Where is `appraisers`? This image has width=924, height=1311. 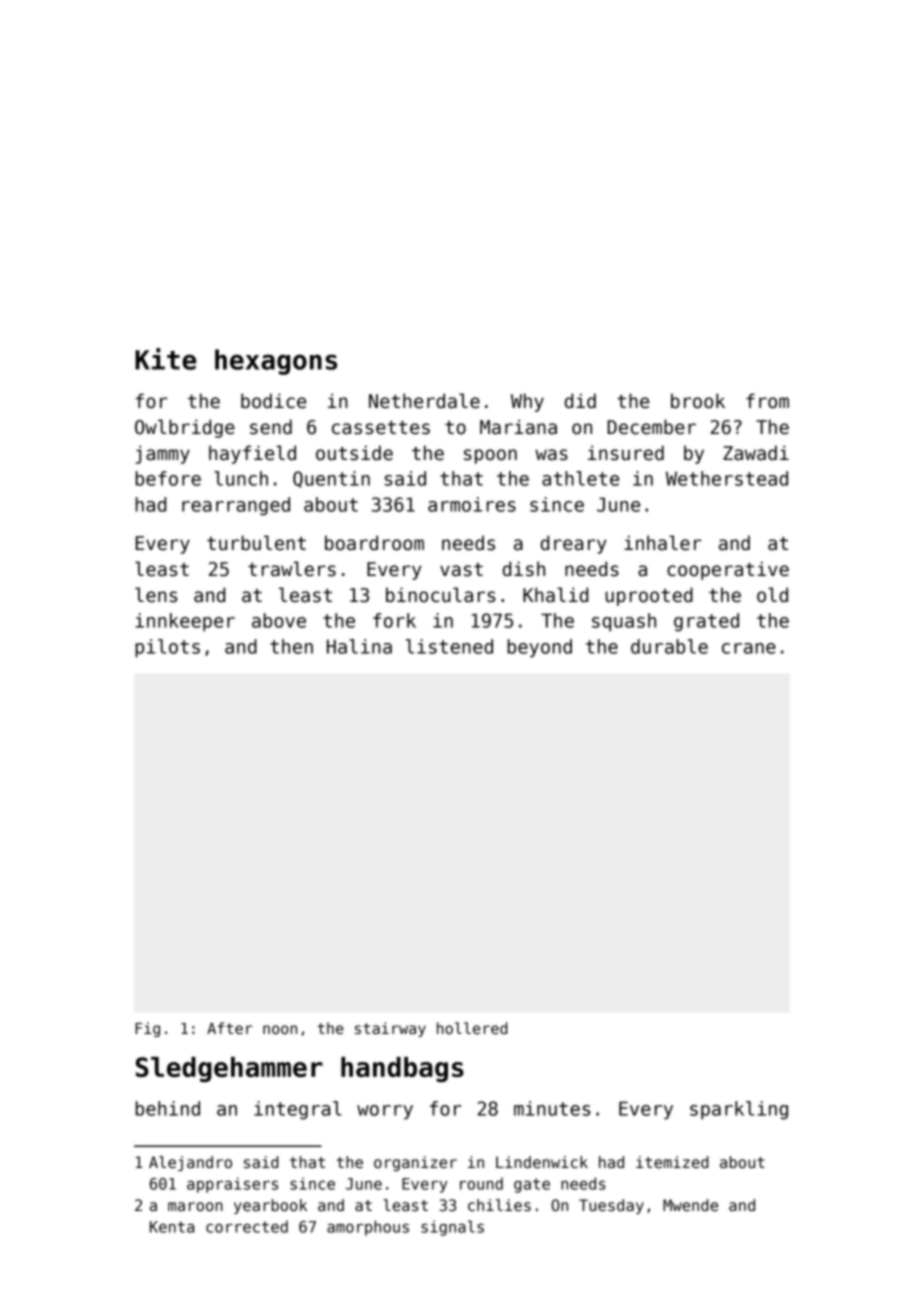
appraisers is located at coordinates (232, 1185).
